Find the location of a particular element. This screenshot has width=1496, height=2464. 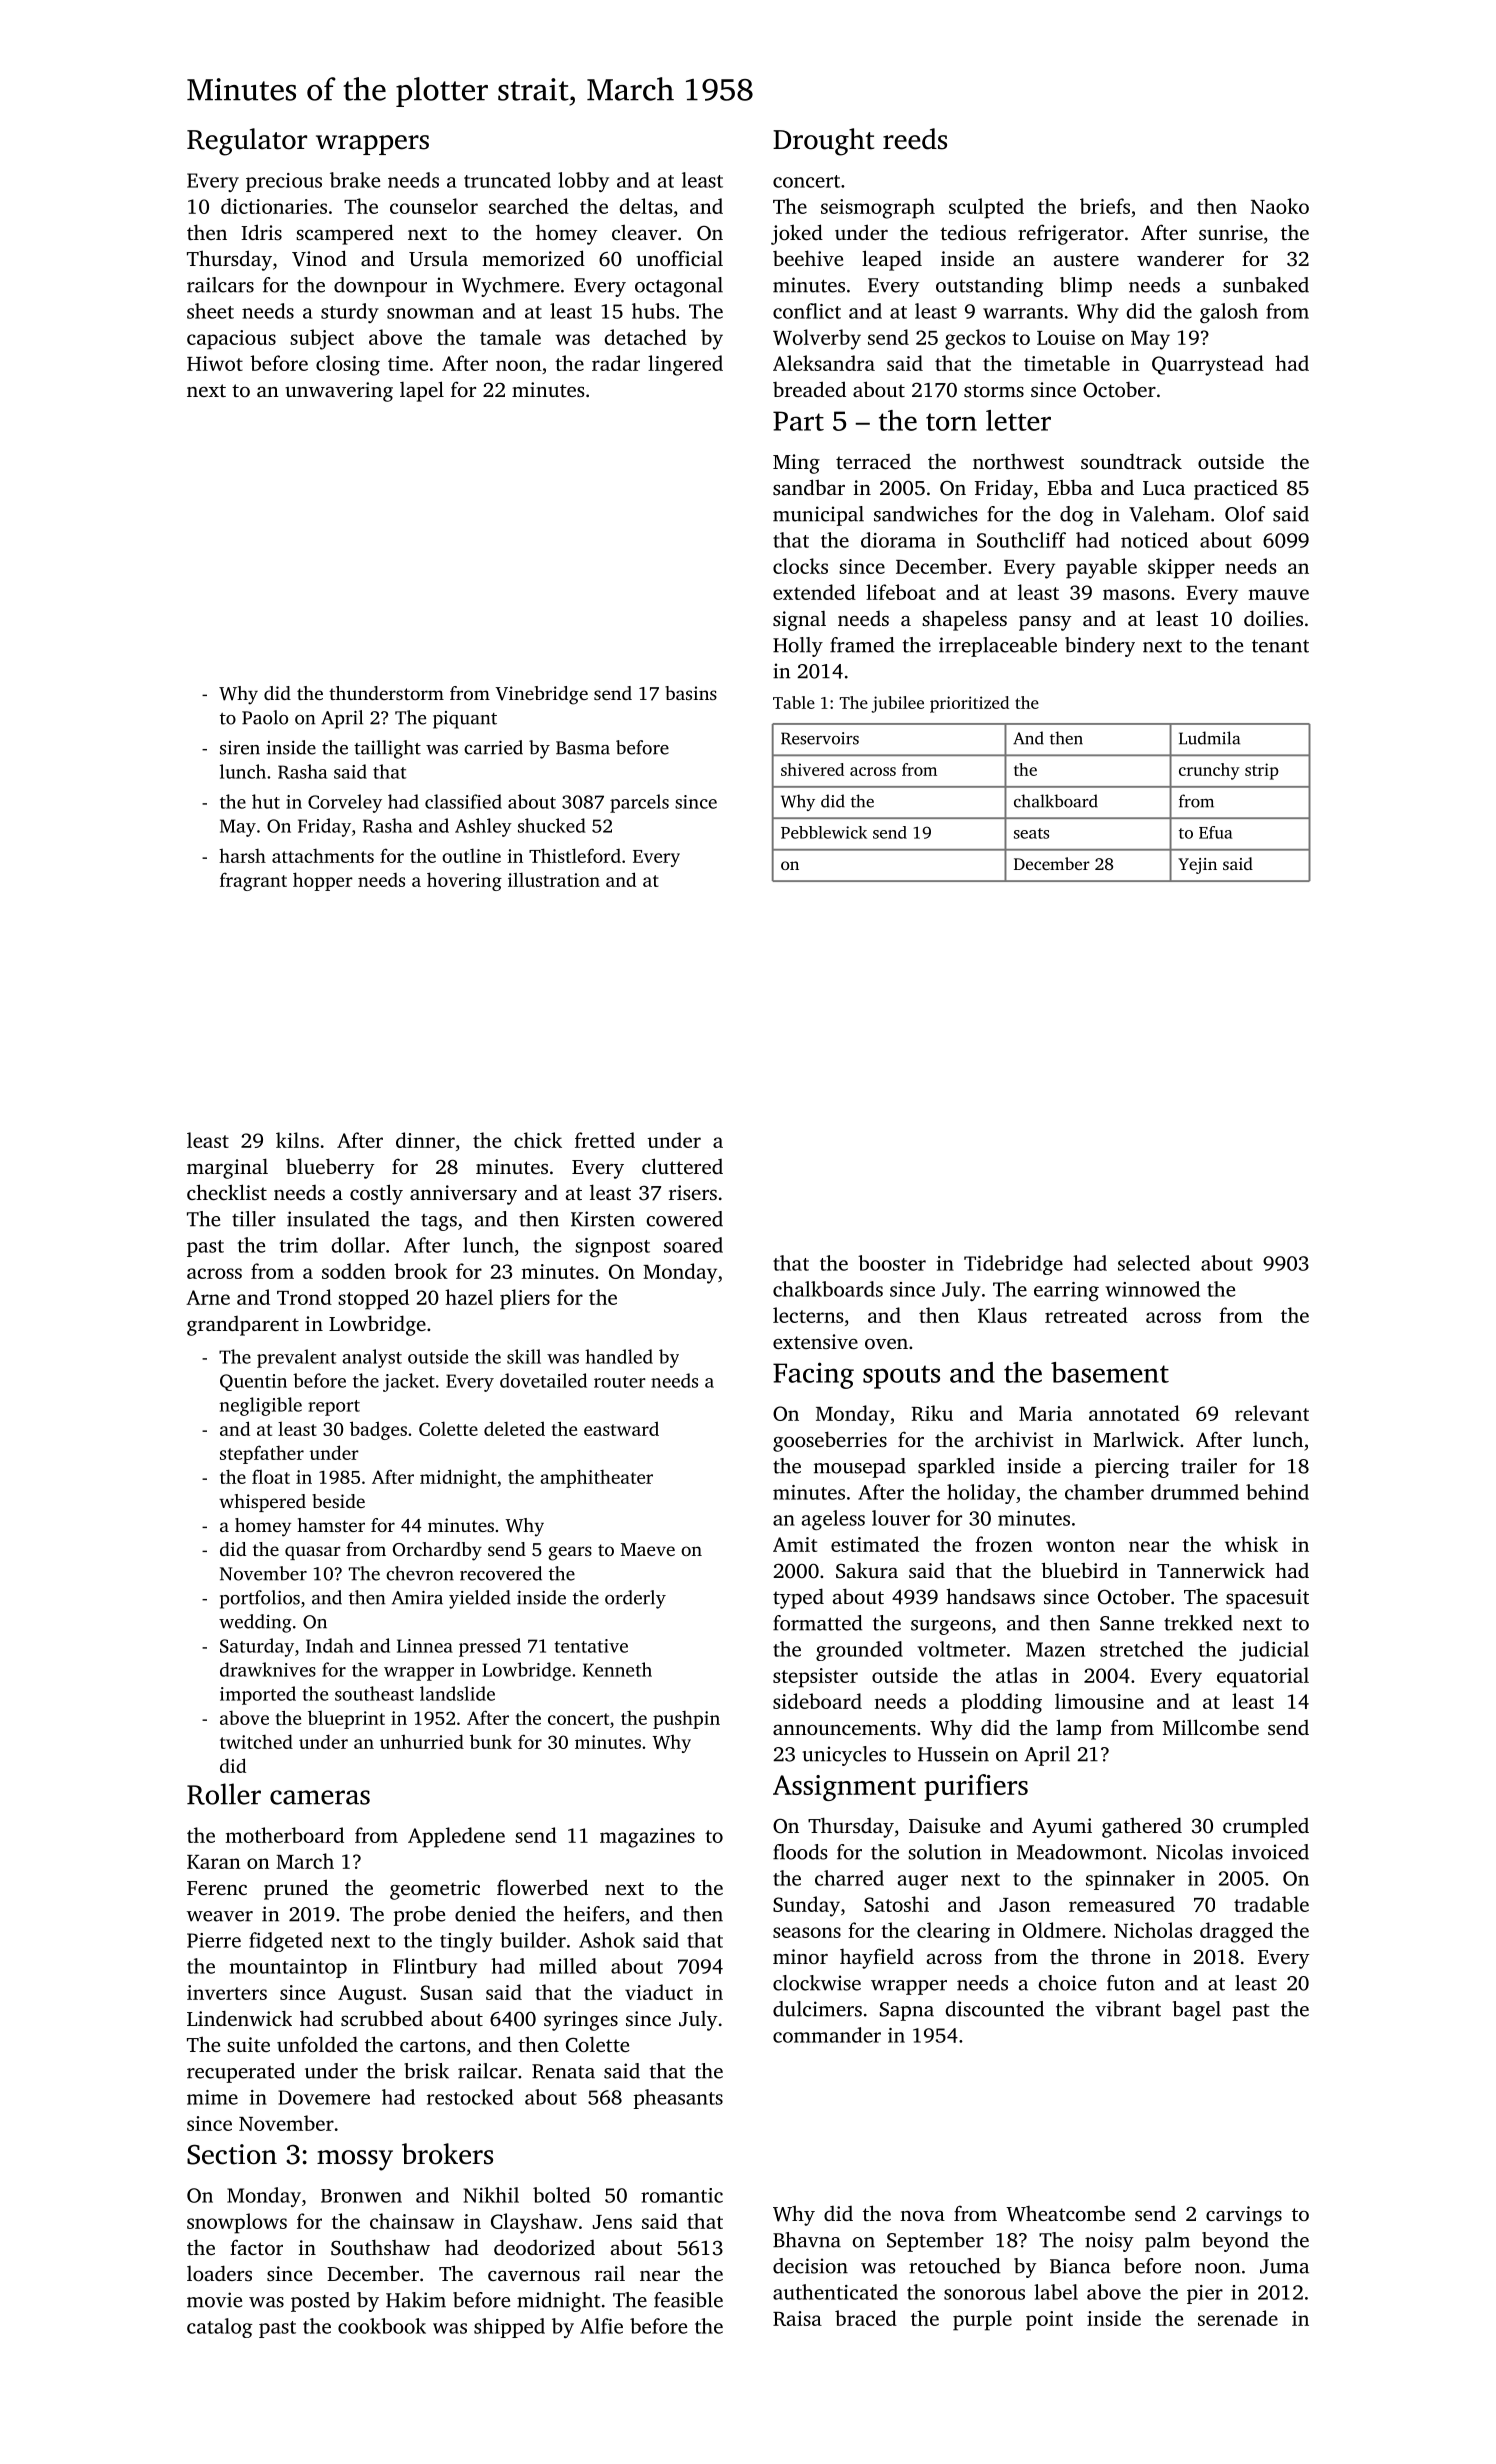

catalog is located at coordinates (220, 2328).
